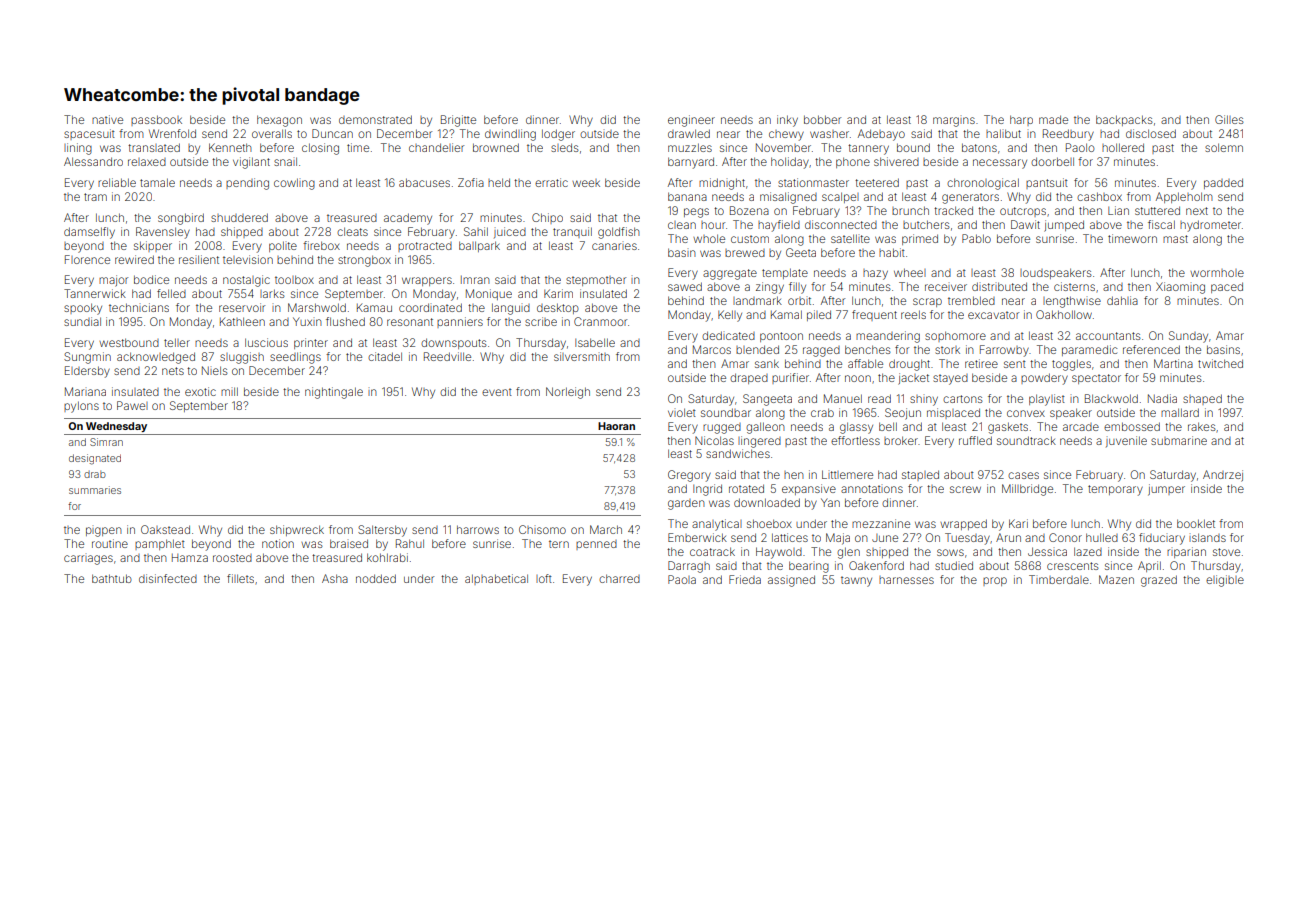 Image resolution: width=1308 pixels, height=924 pixels. What do you see at coordinates (242, 307) in the image?
I see `reservoir` at bounding box center [242, 307].
